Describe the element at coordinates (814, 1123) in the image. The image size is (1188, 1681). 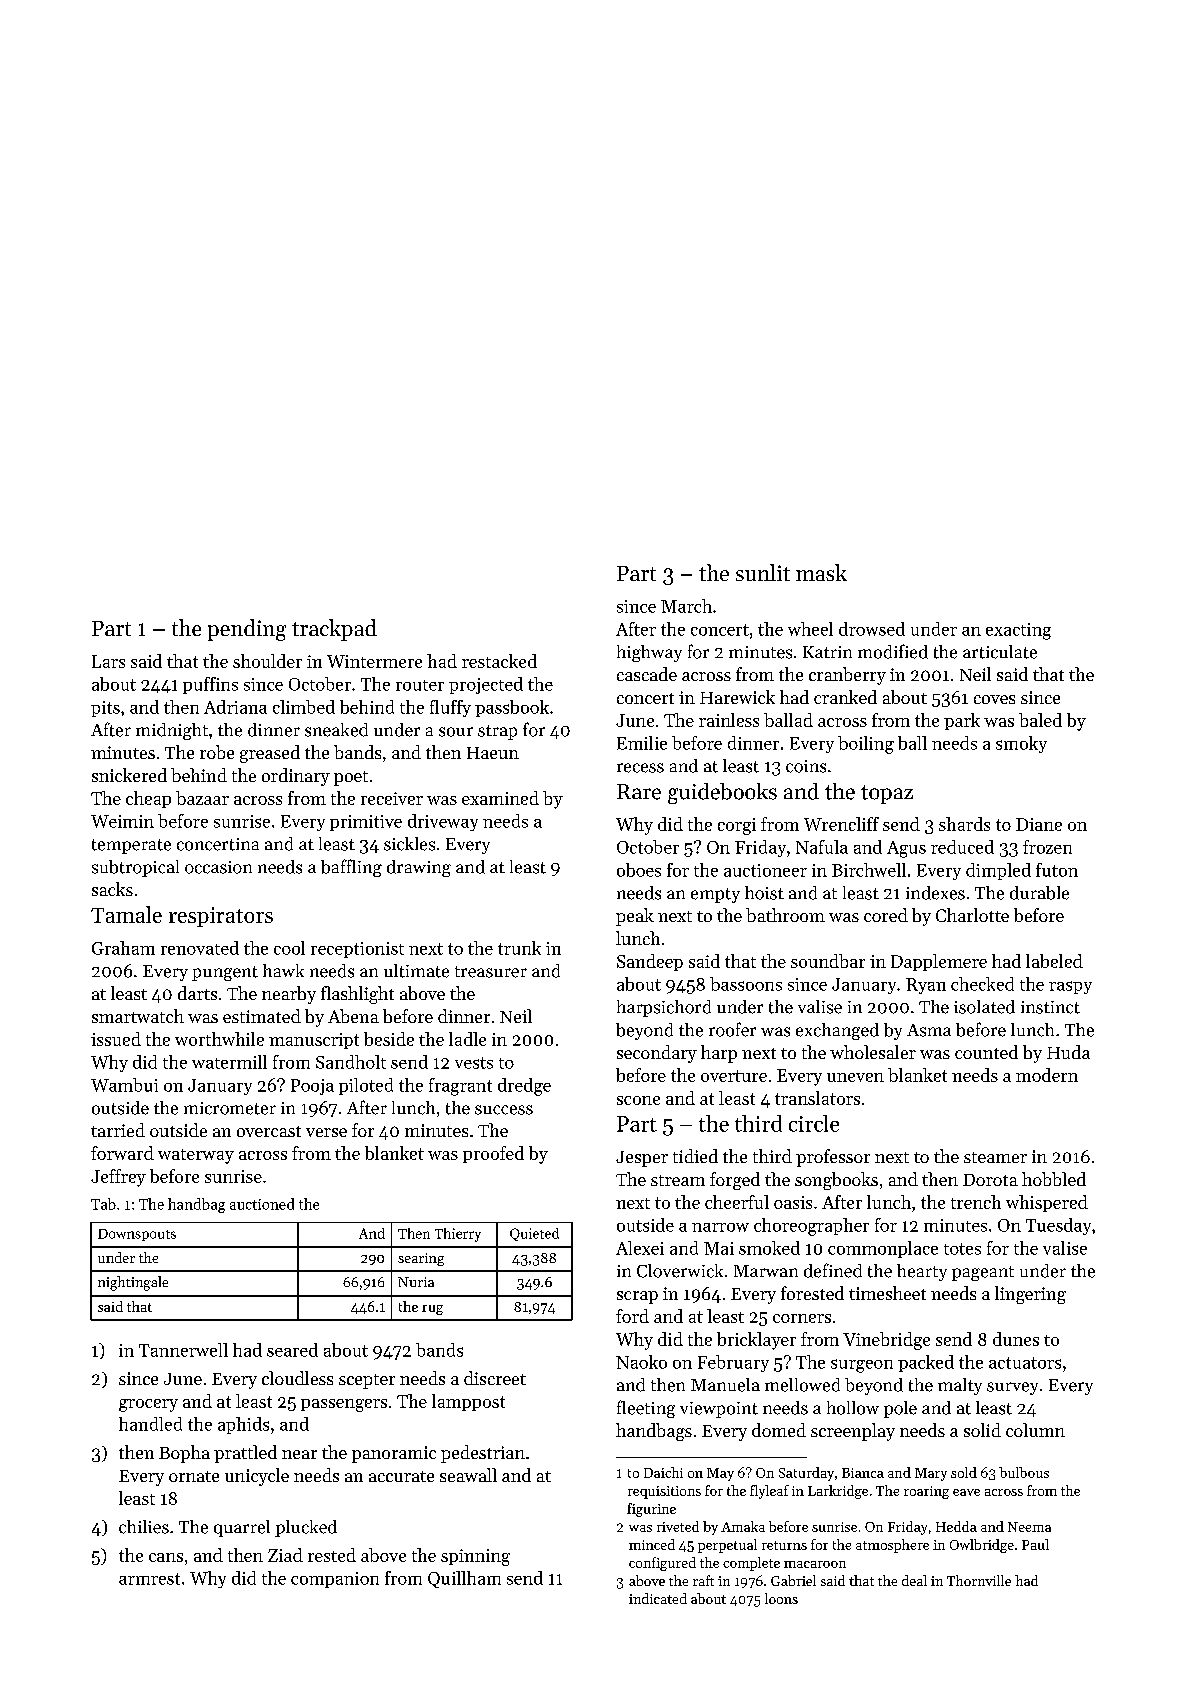
I see `circle` at that location.
